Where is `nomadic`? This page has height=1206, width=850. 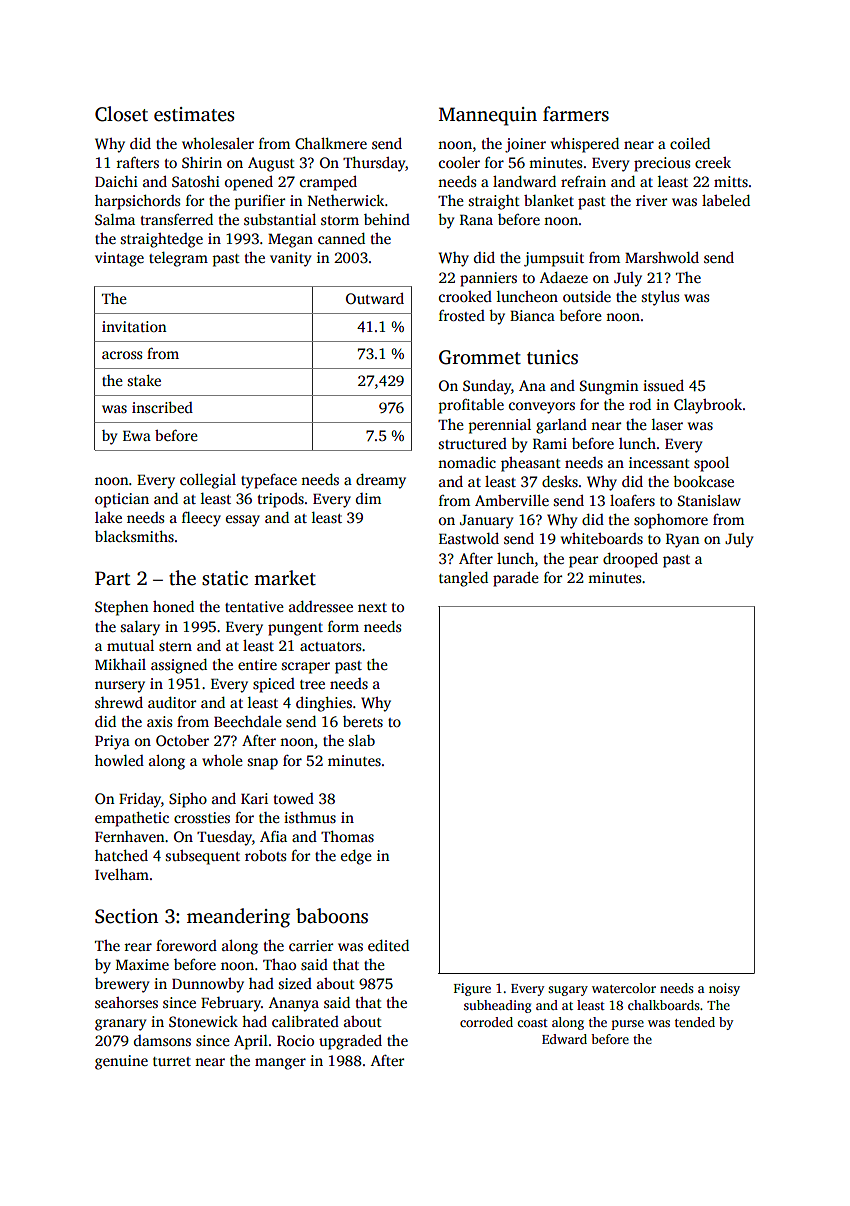
nomadic is located at coordinates (467, 462).
